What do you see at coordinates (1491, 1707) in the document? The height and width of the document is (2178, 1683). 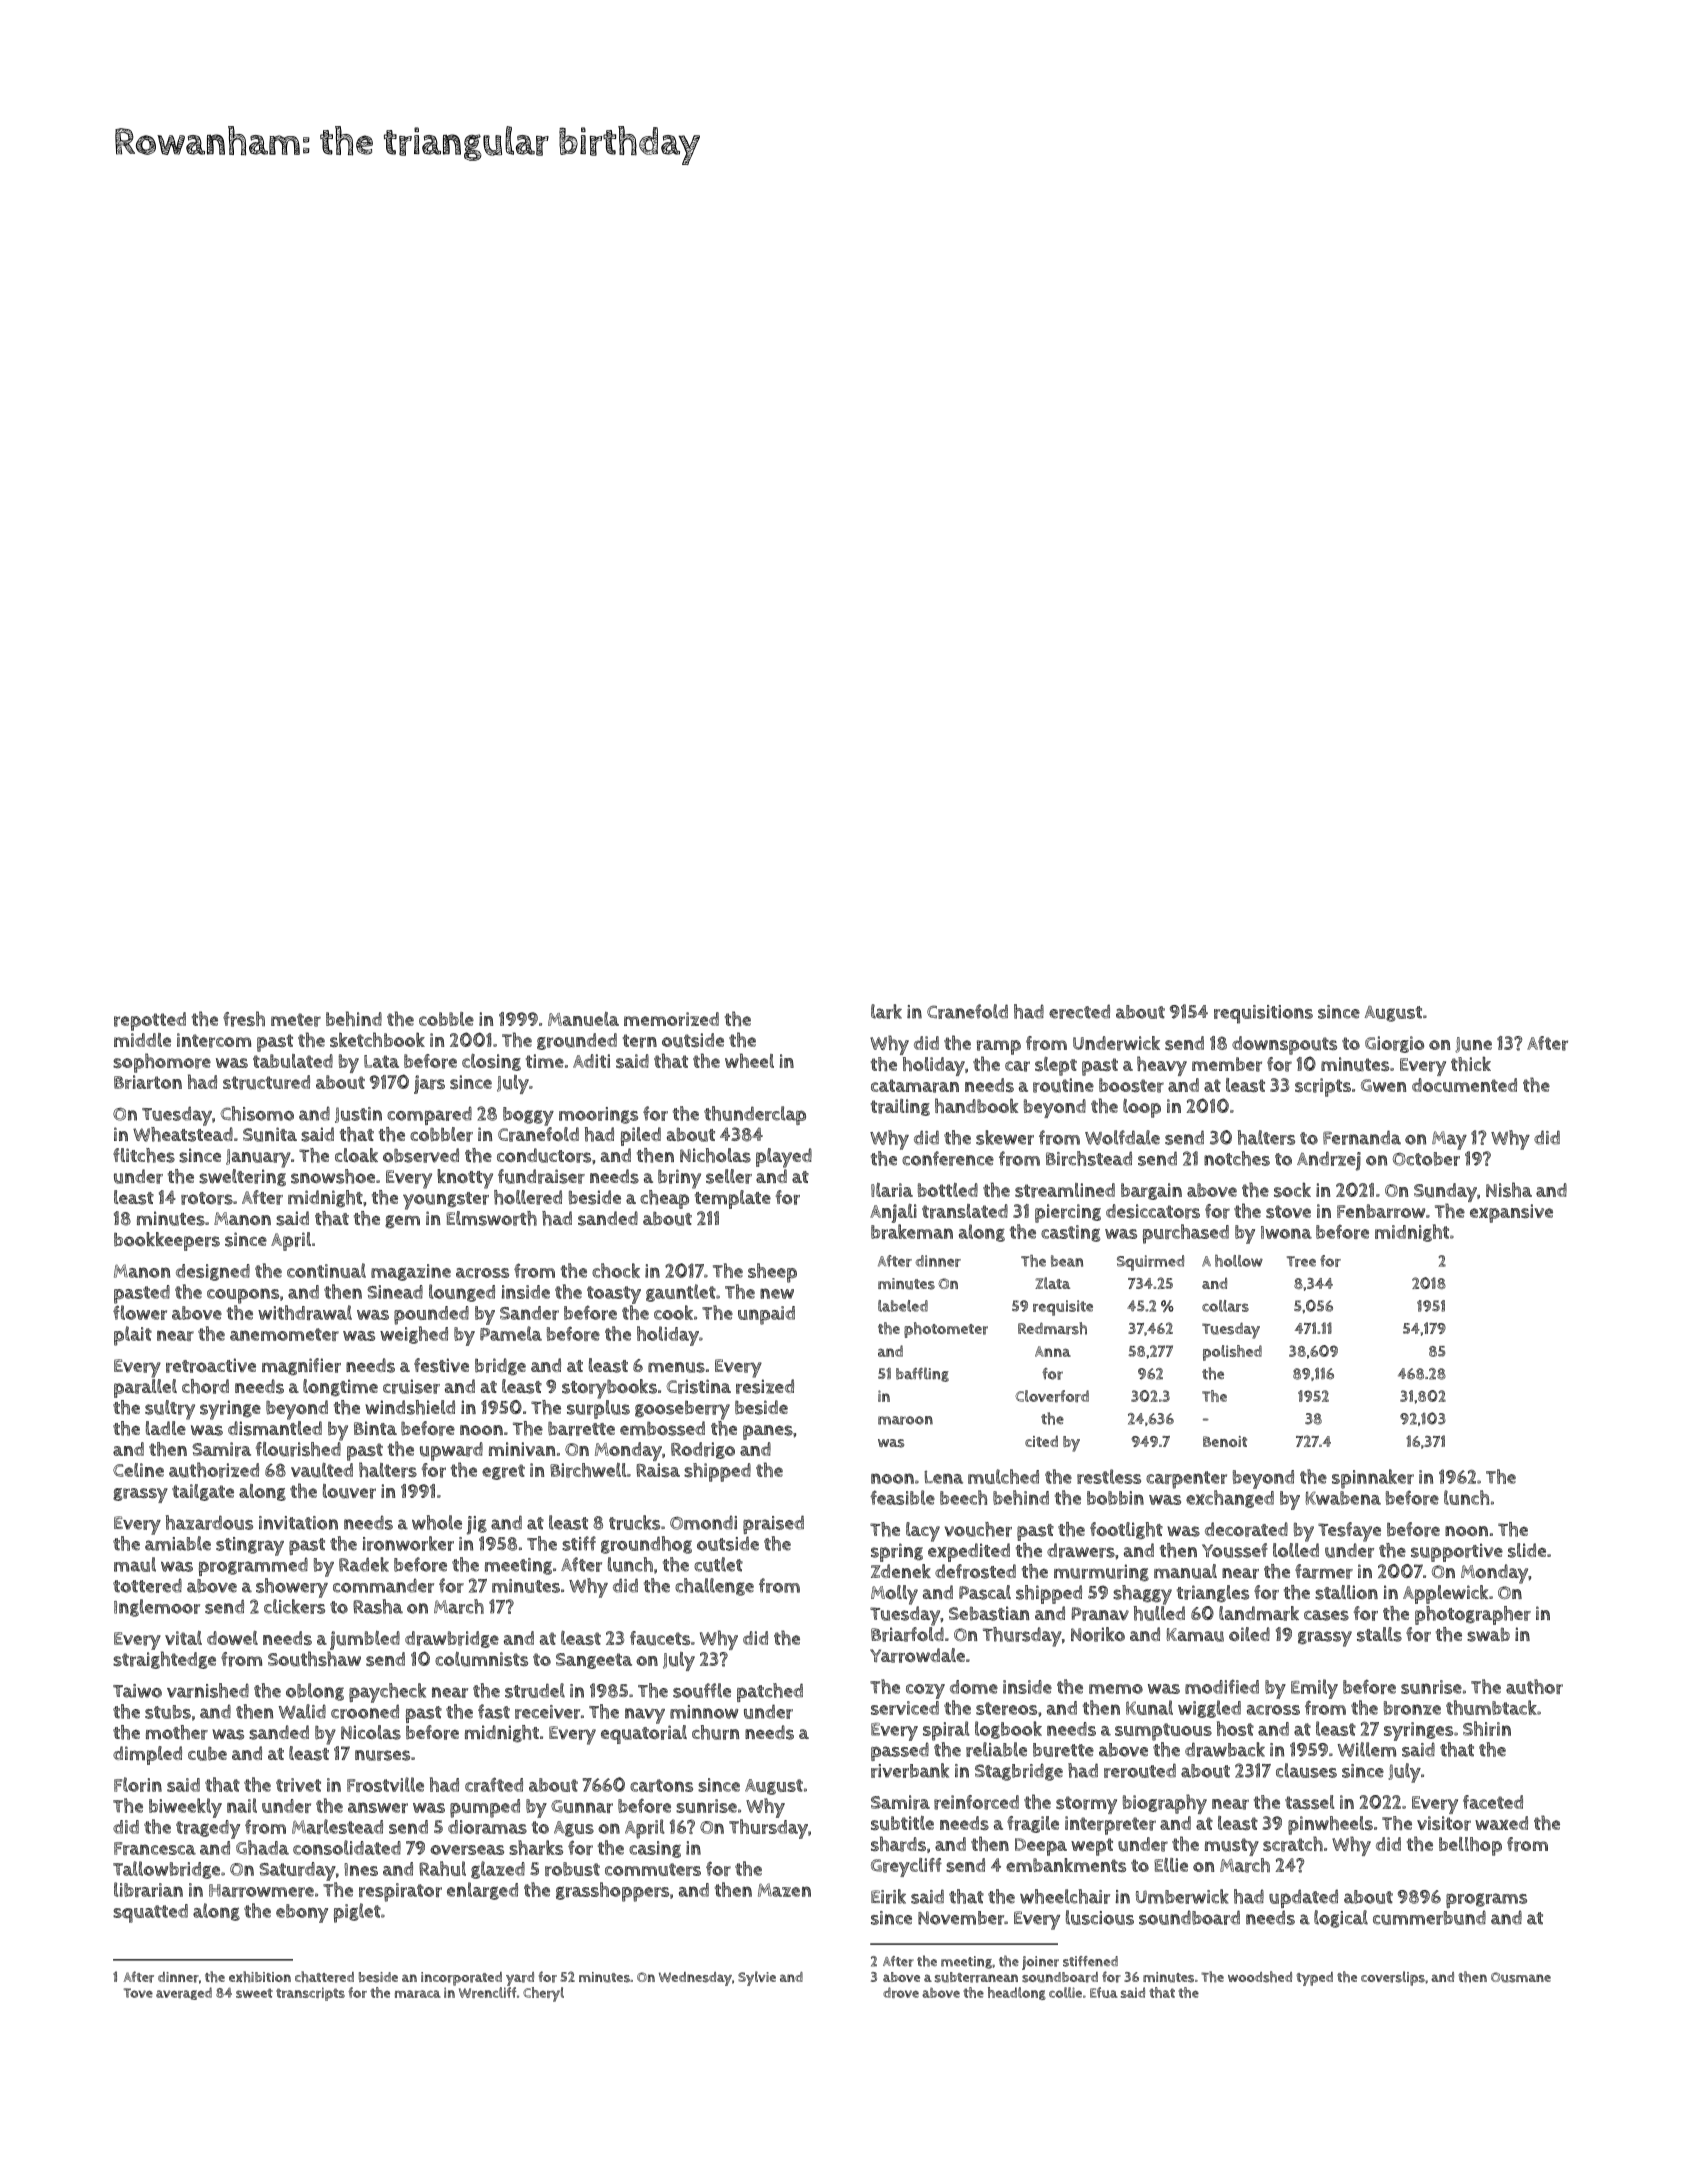 I see `thumbtack` at bounding box center [1491, 1707].
